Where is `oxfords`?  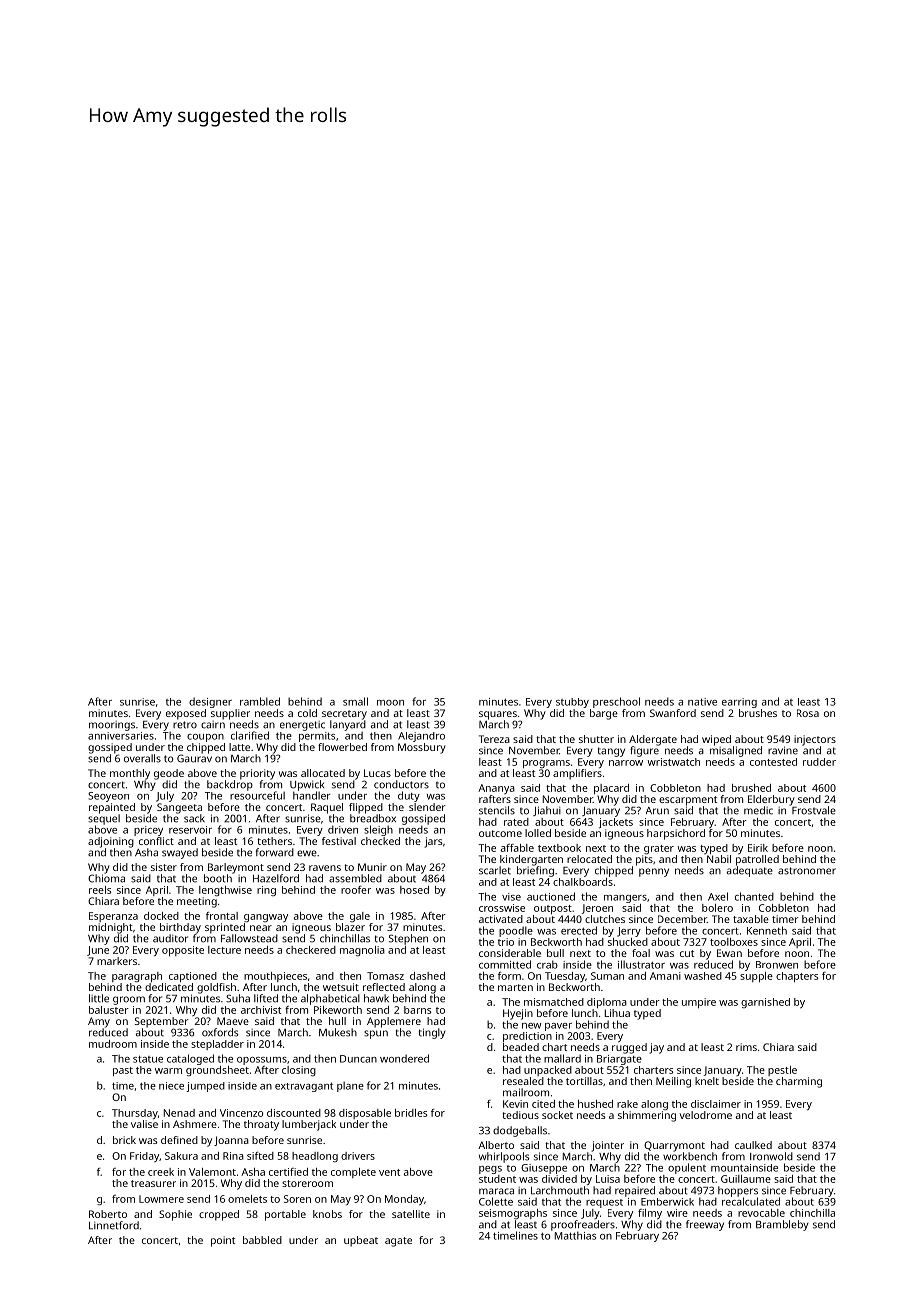 oxfords is located at coordinates (220, 1032).
